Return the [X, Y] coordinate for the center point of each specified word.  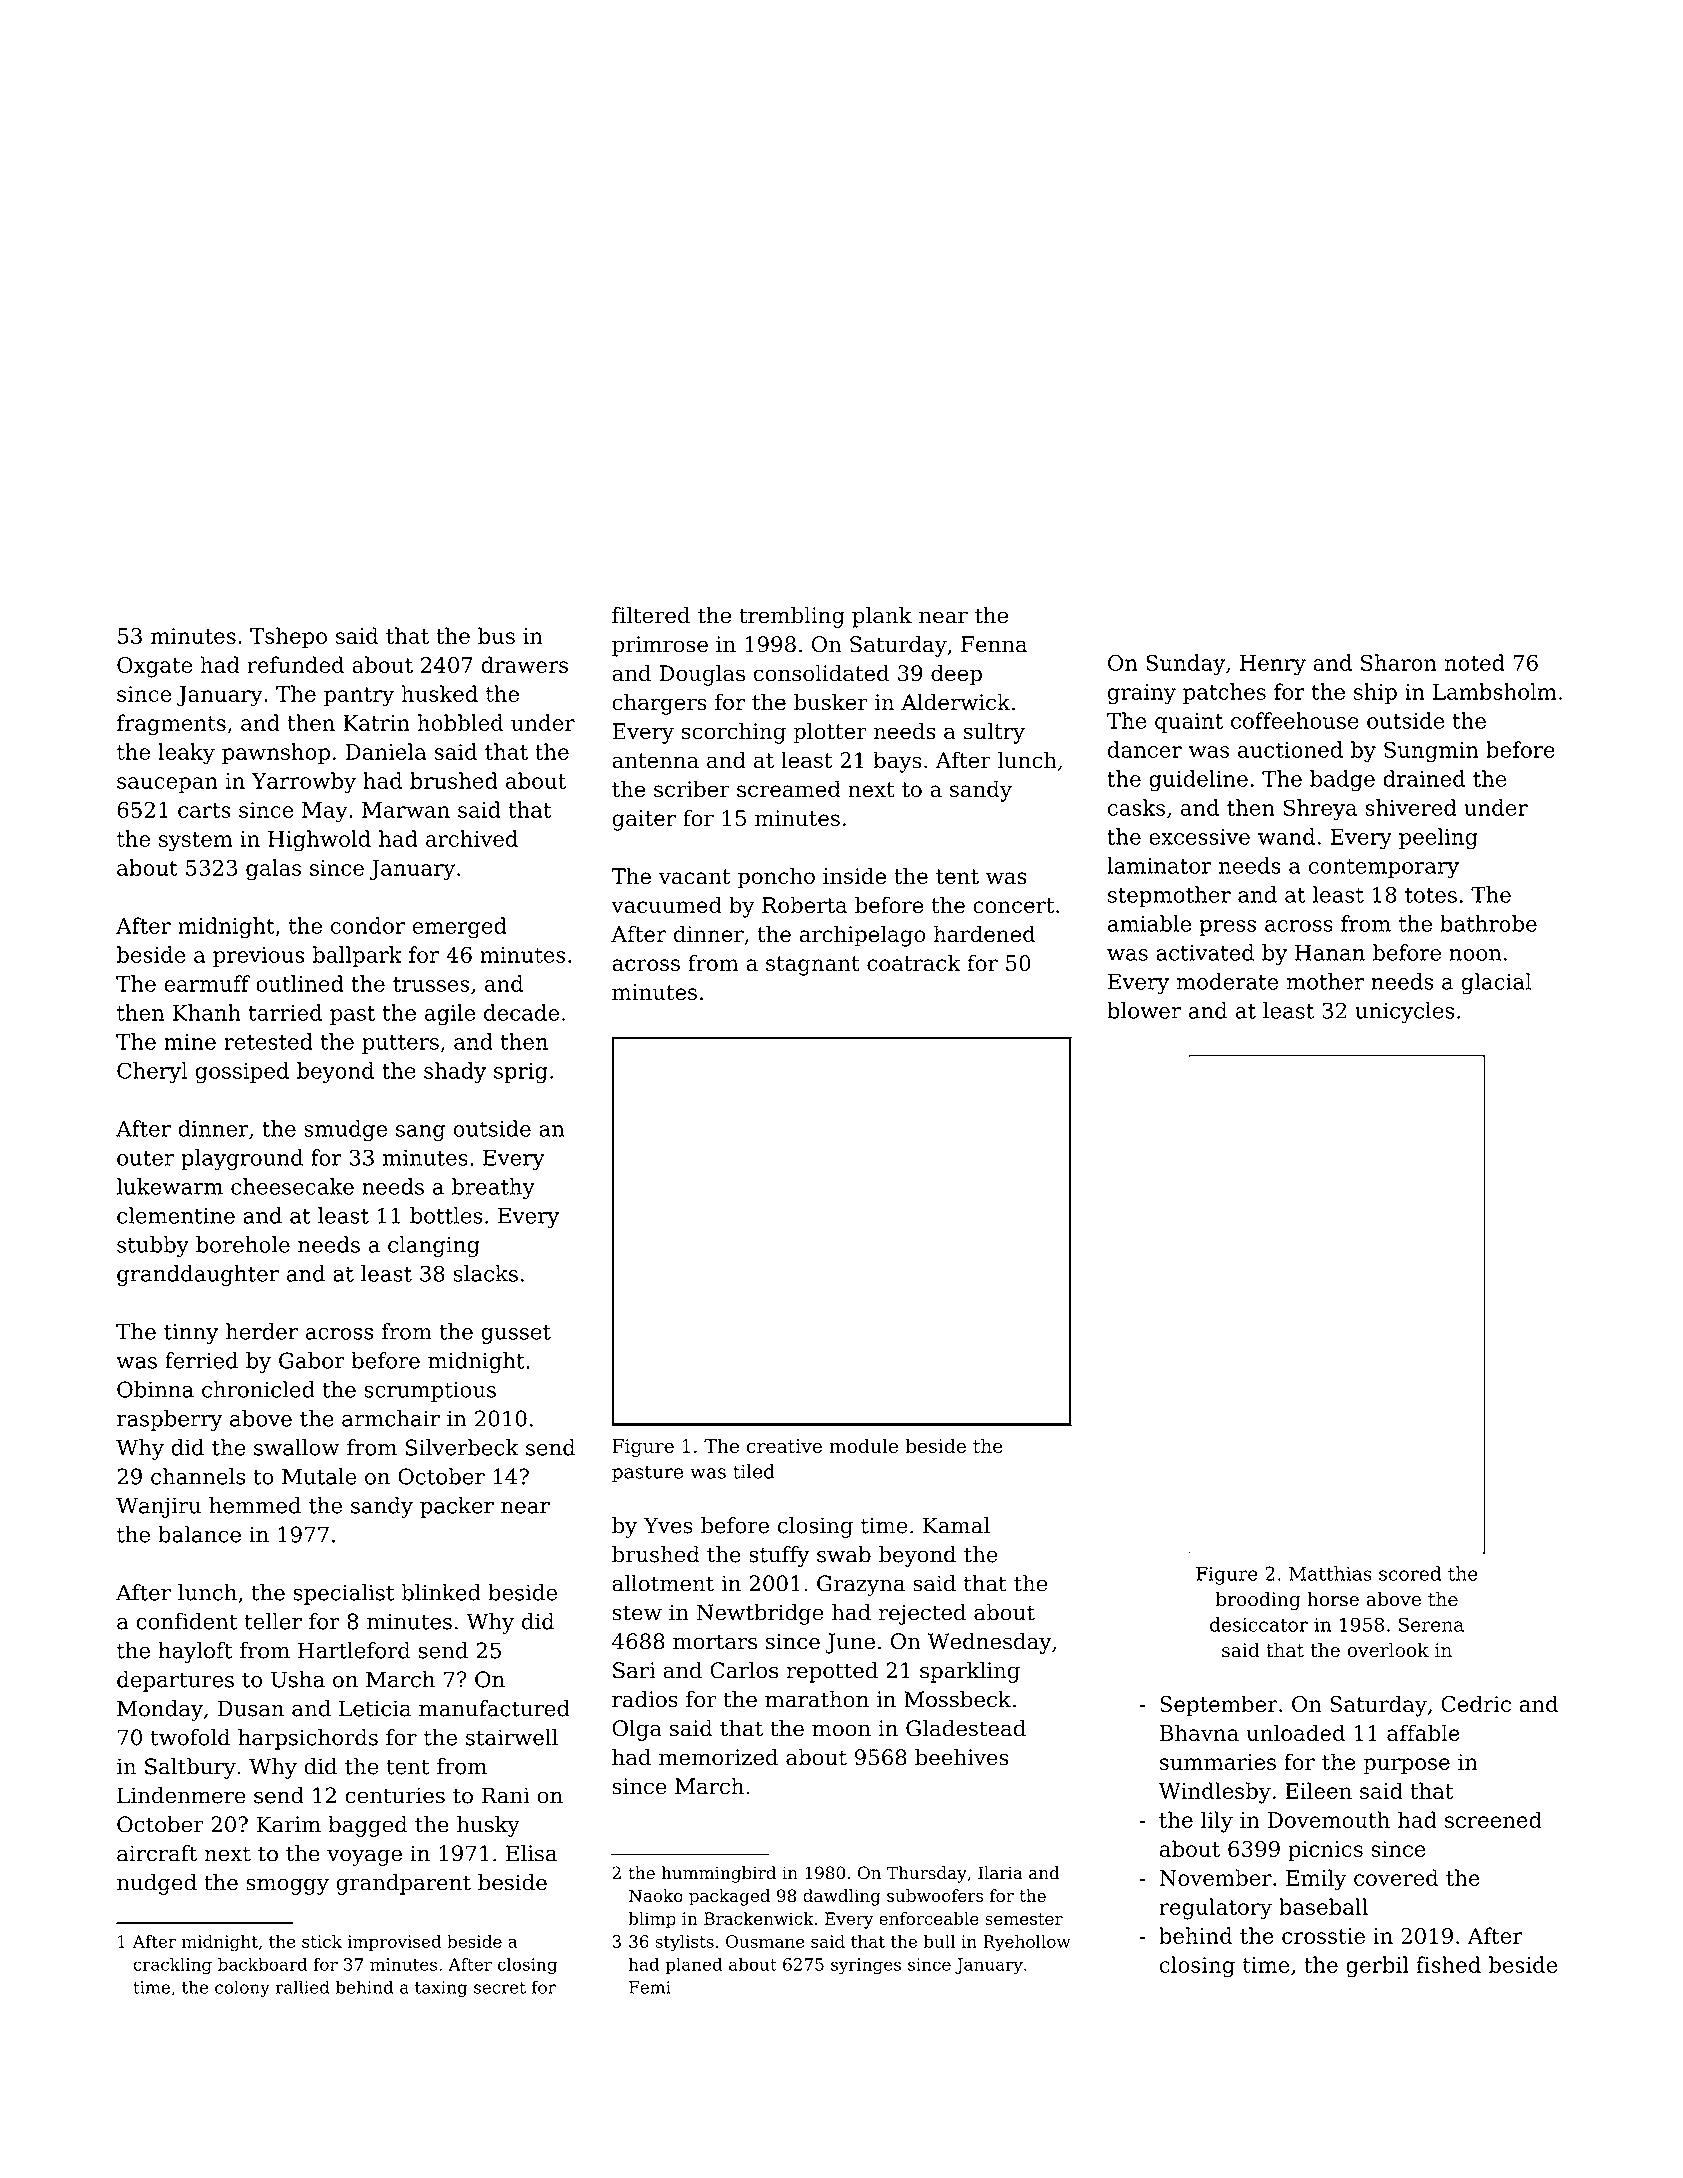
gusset [516, 1334]
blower [1144, 1010]
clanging [434, 1246]
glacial [1496, 983]
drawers [524, 664]
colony [242, 1989]
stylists [685, 1943]
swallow [297, 1447]
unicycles [1404, 1012]
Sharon [1399, 662]
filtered [651, 615]
